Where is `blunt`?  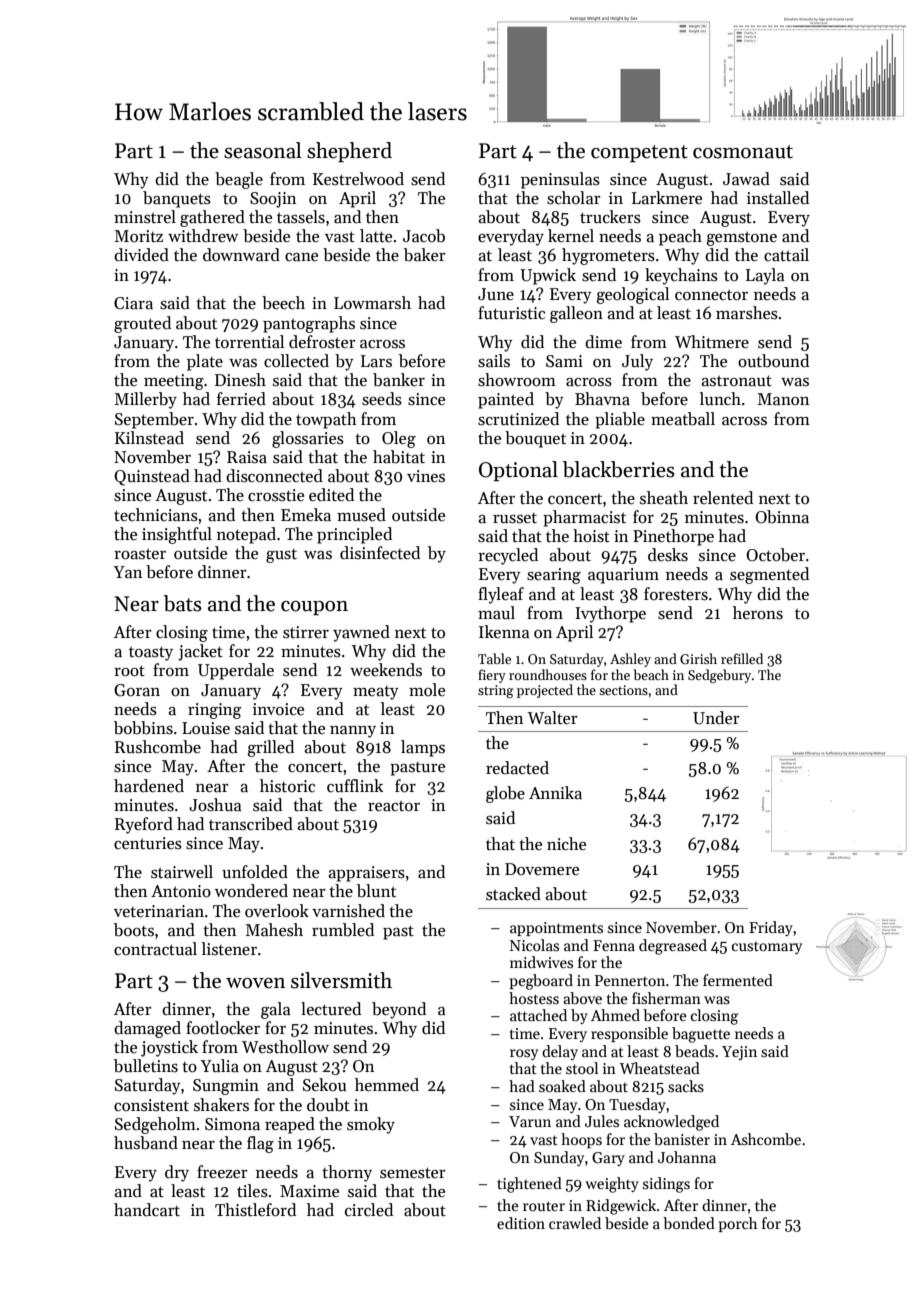 blunt is located at coordinates (376, 891).
